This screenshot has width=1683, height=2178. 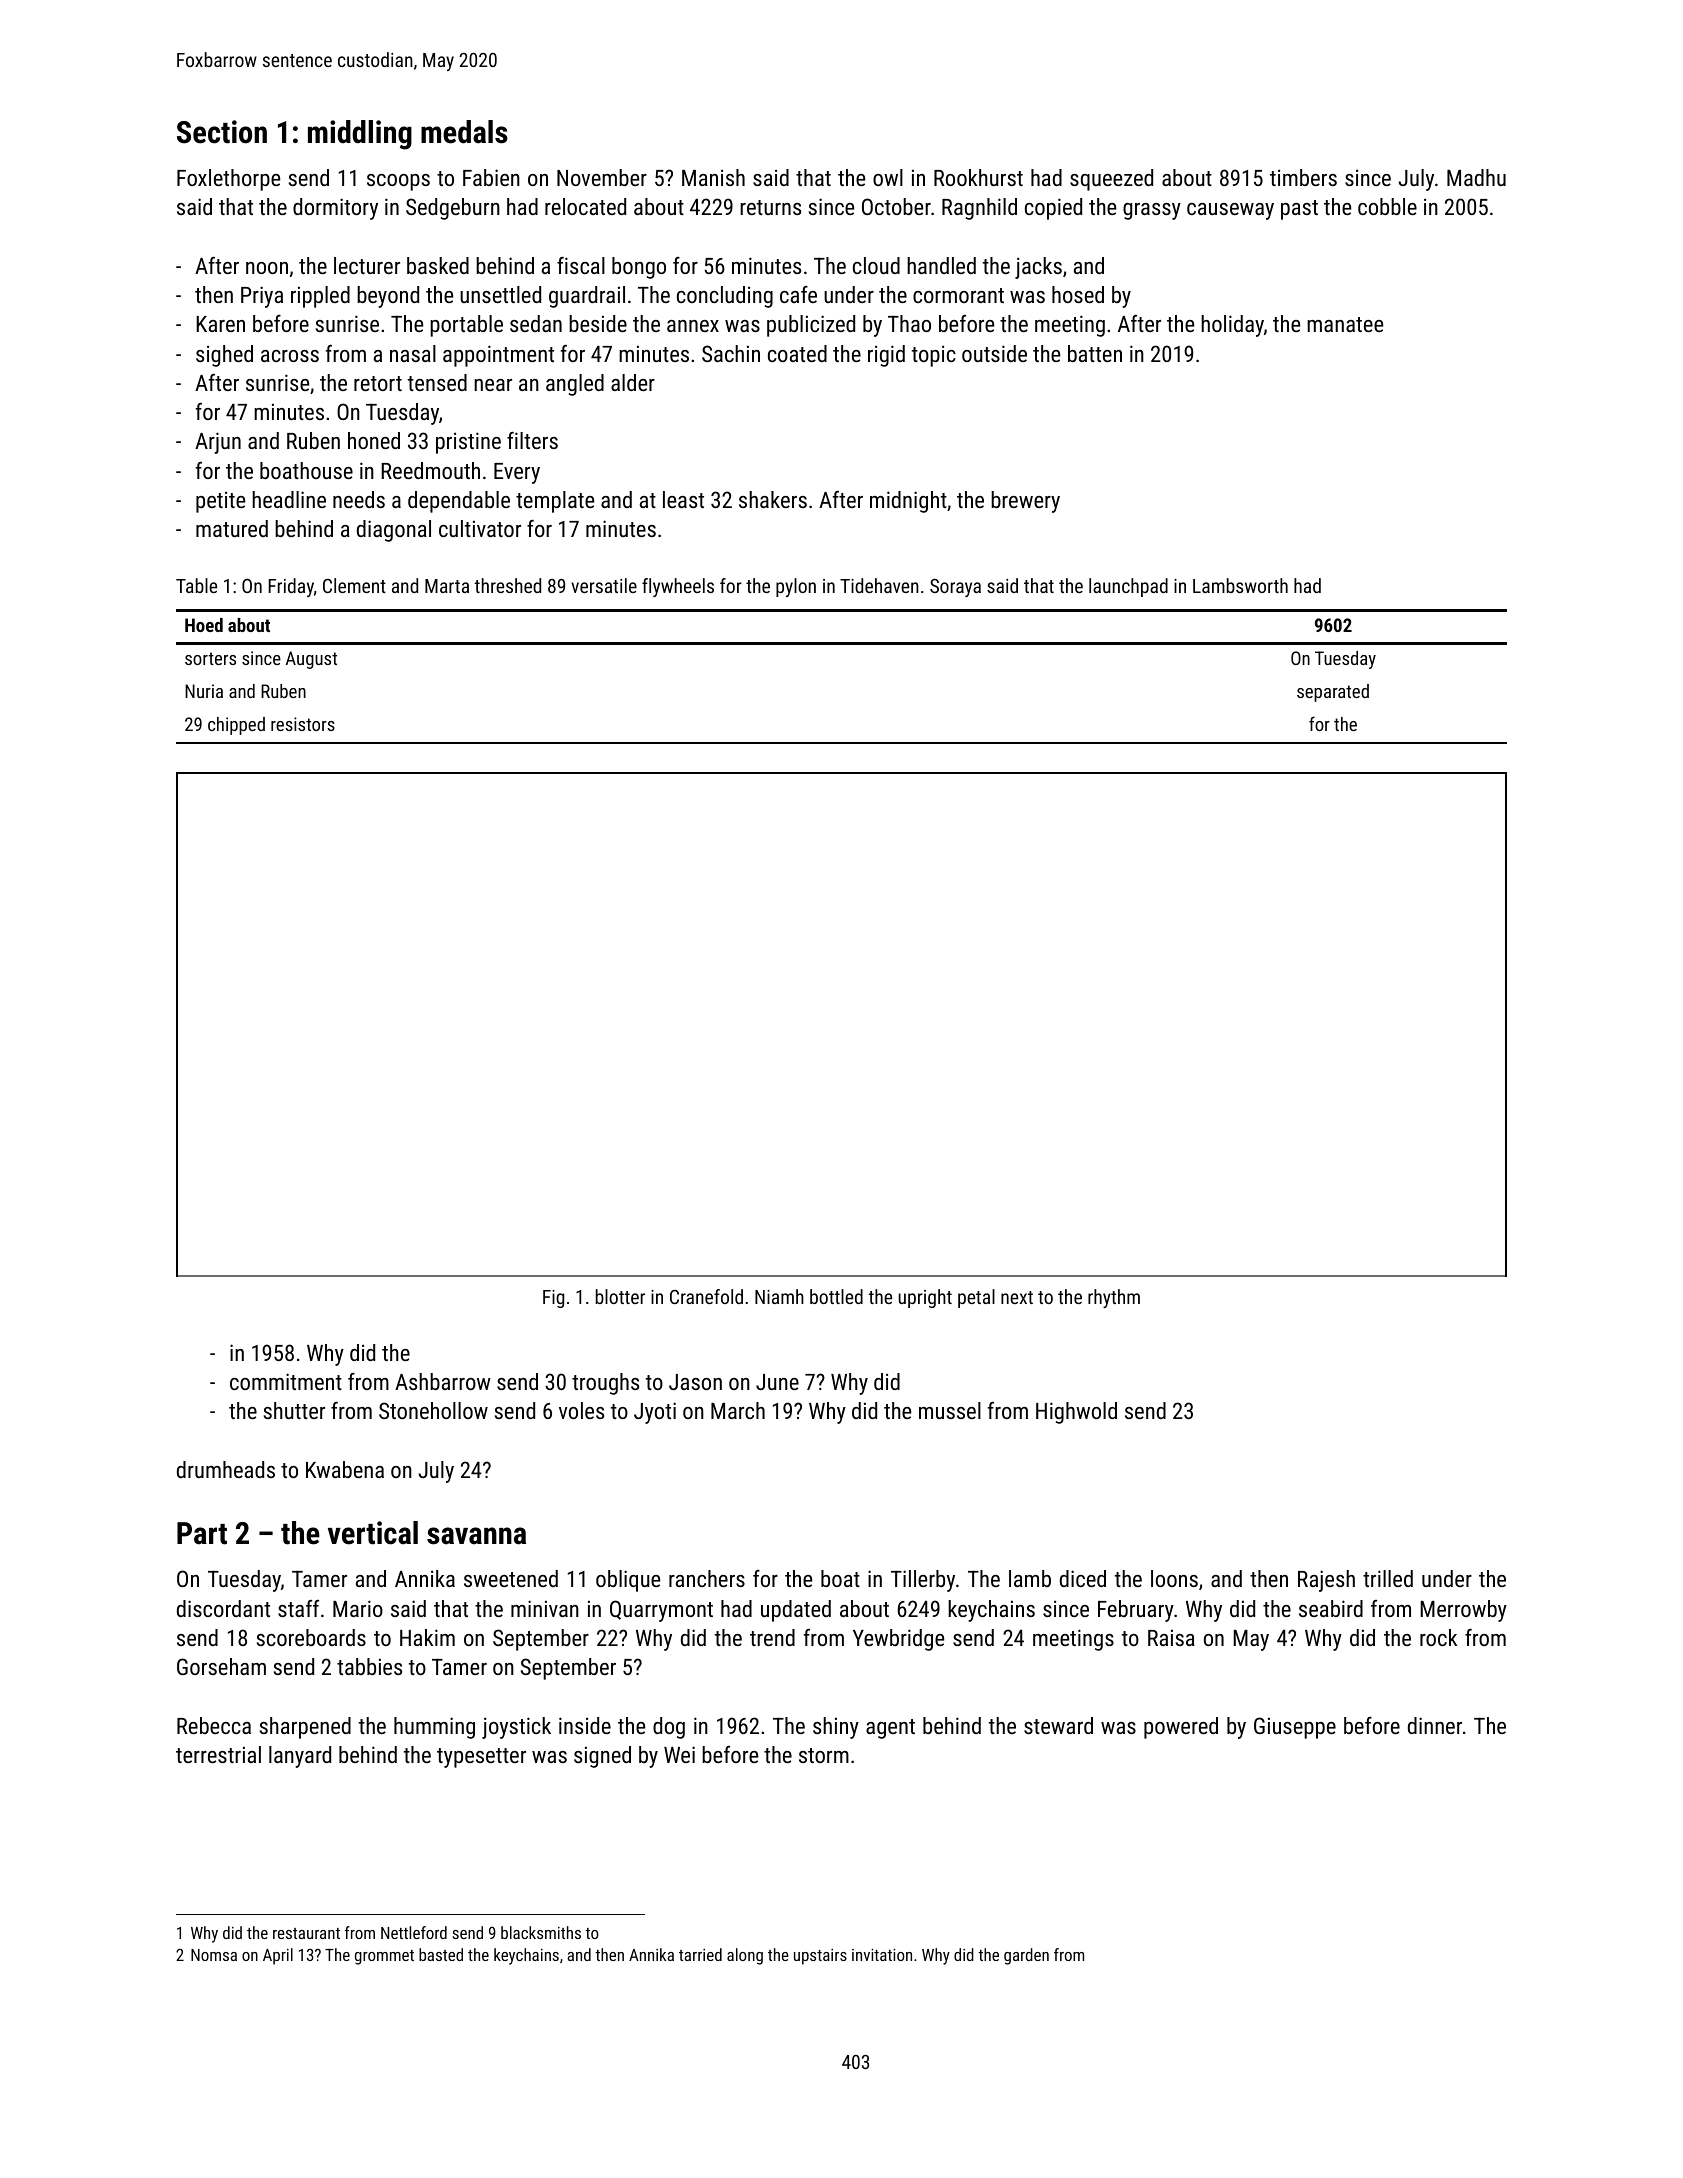 I want to click on November, so click(x=602, y=177).
